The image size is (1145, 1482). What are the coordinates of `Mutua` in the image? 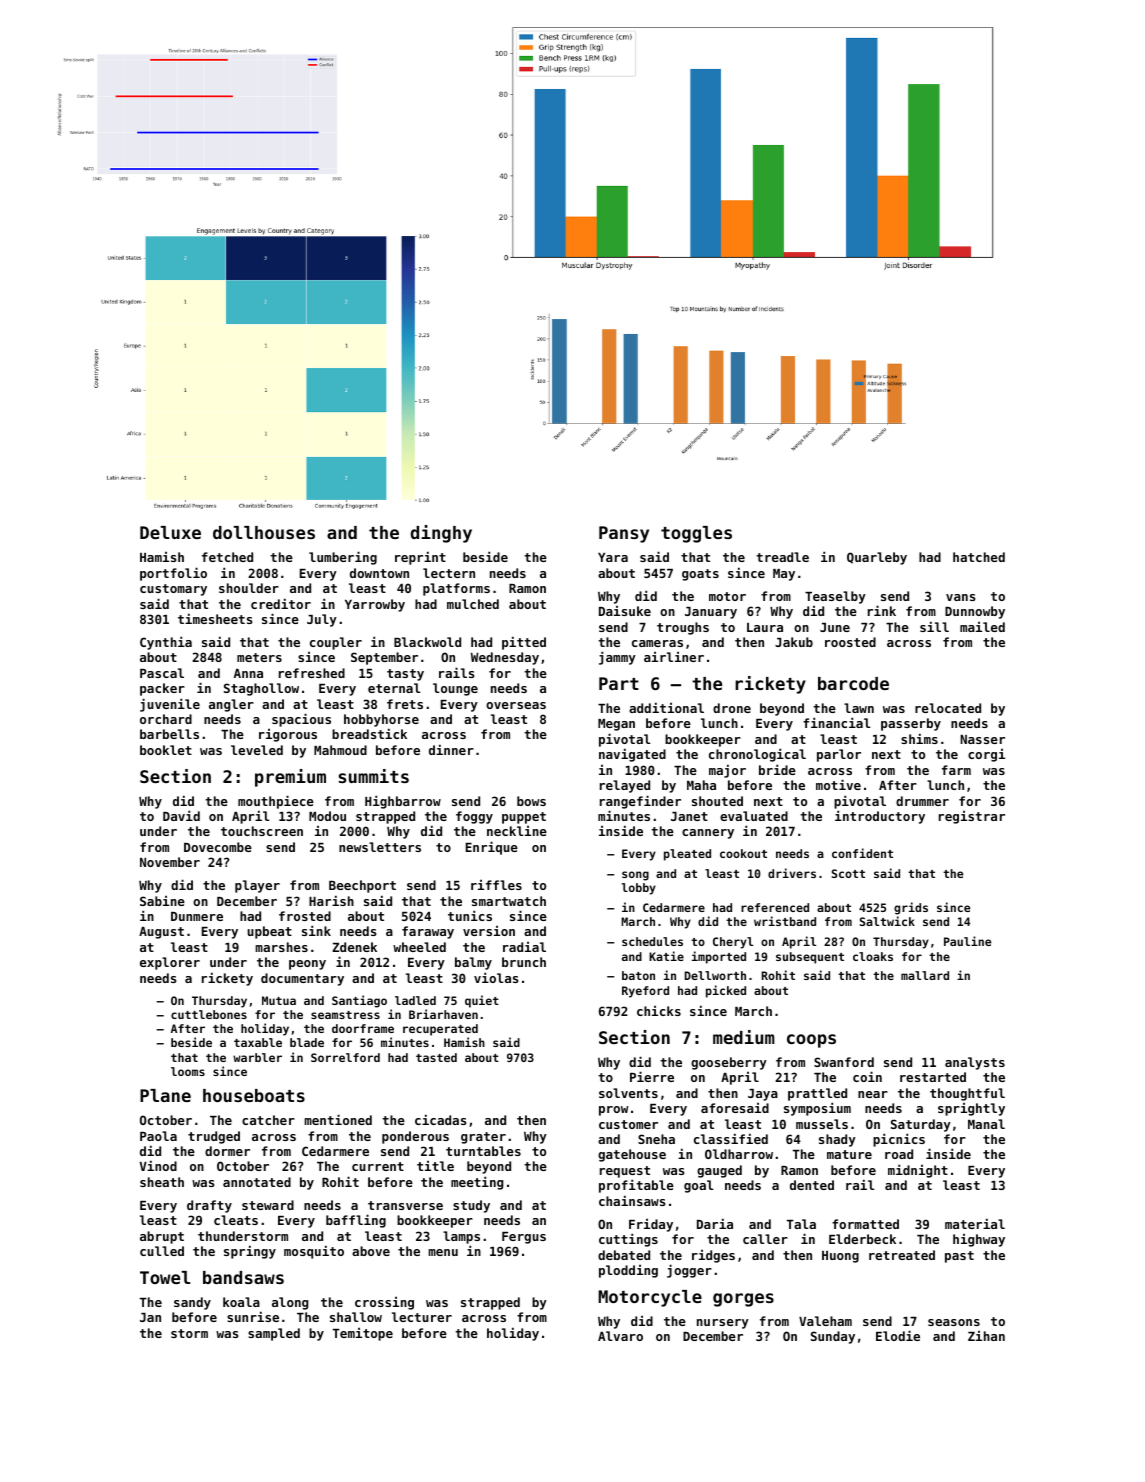 It's located at (279, 1000).
